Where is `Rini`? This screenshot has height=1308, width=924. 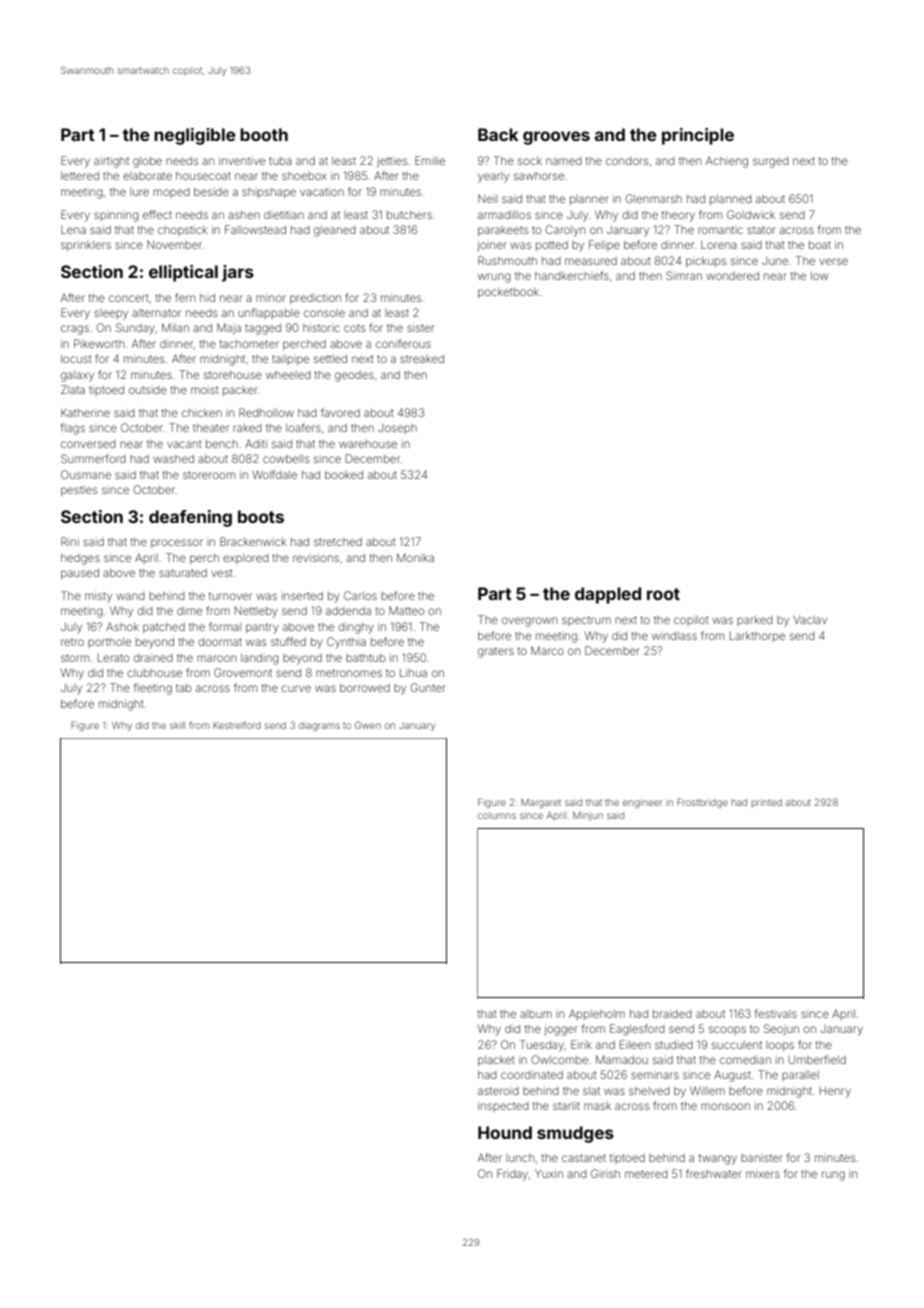 Rini is located at coordinates (70, 541).
